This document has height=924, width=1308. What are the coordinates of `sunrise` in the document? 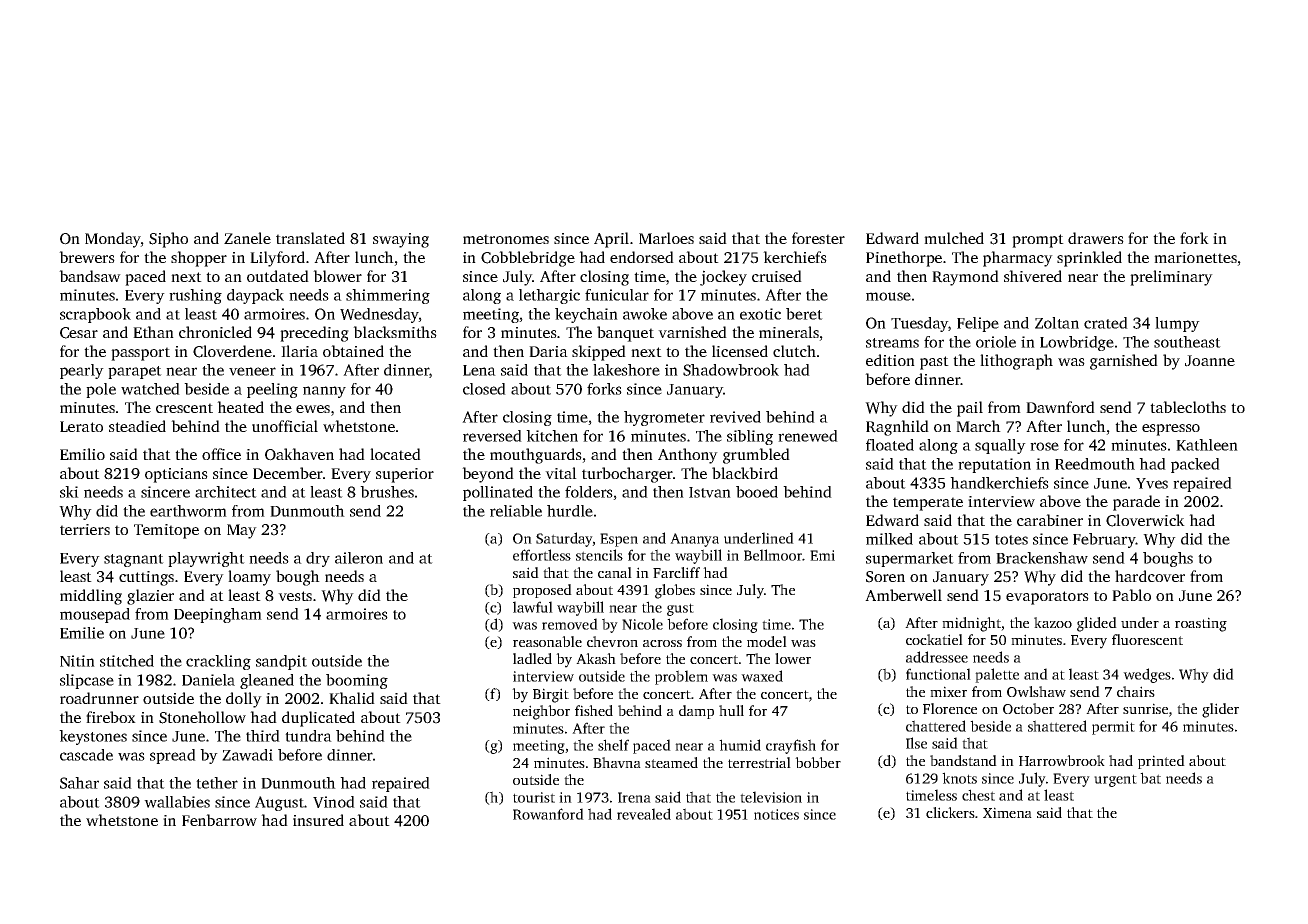 It's located at (1145, 708).
